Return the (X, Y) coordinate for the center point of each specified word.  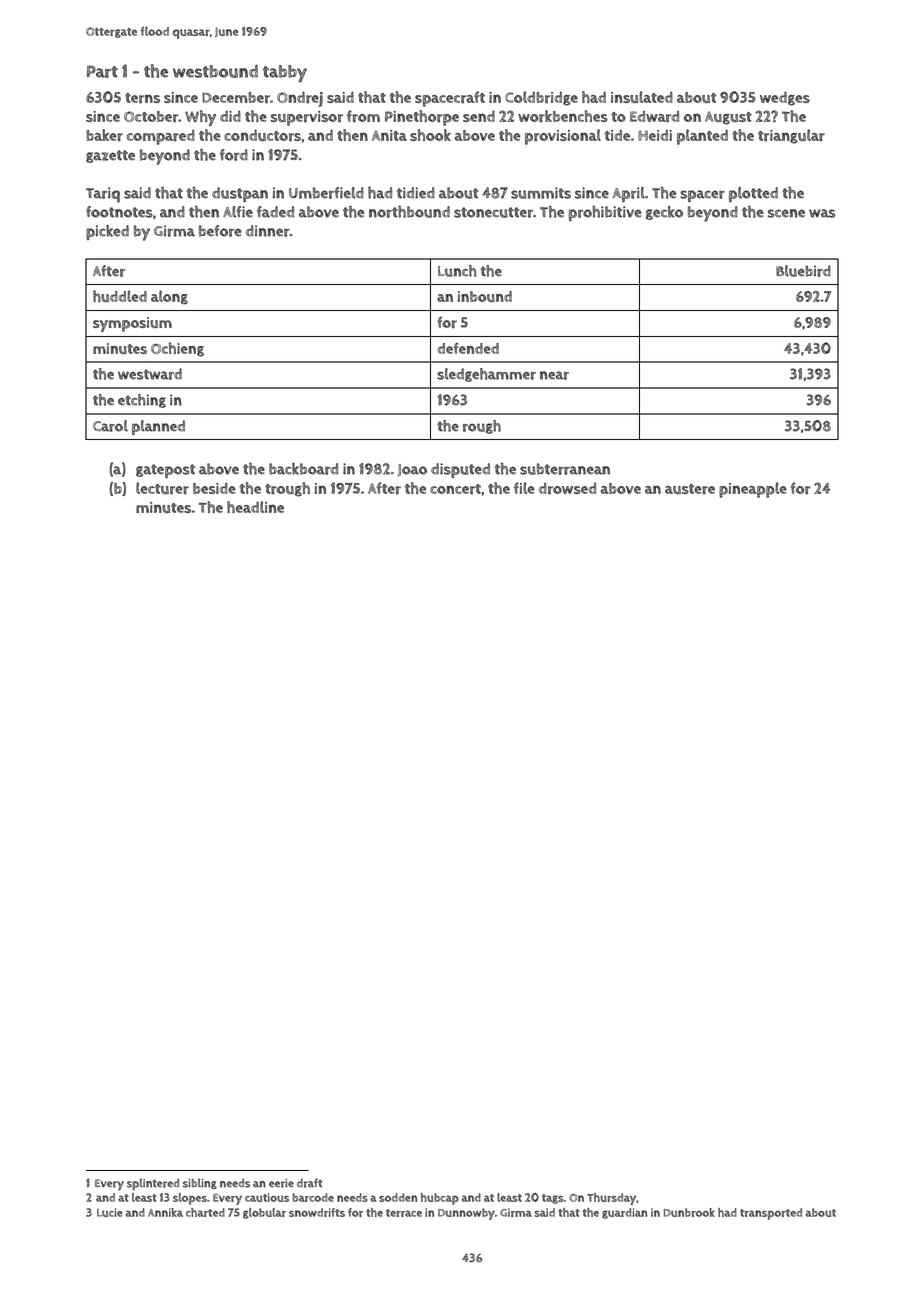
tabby (285, 73)
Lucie (110, 1212)
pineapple (753, 490)
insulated (642, 97)
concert (455, 489)
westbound (215, 71)
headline (255, 507)
